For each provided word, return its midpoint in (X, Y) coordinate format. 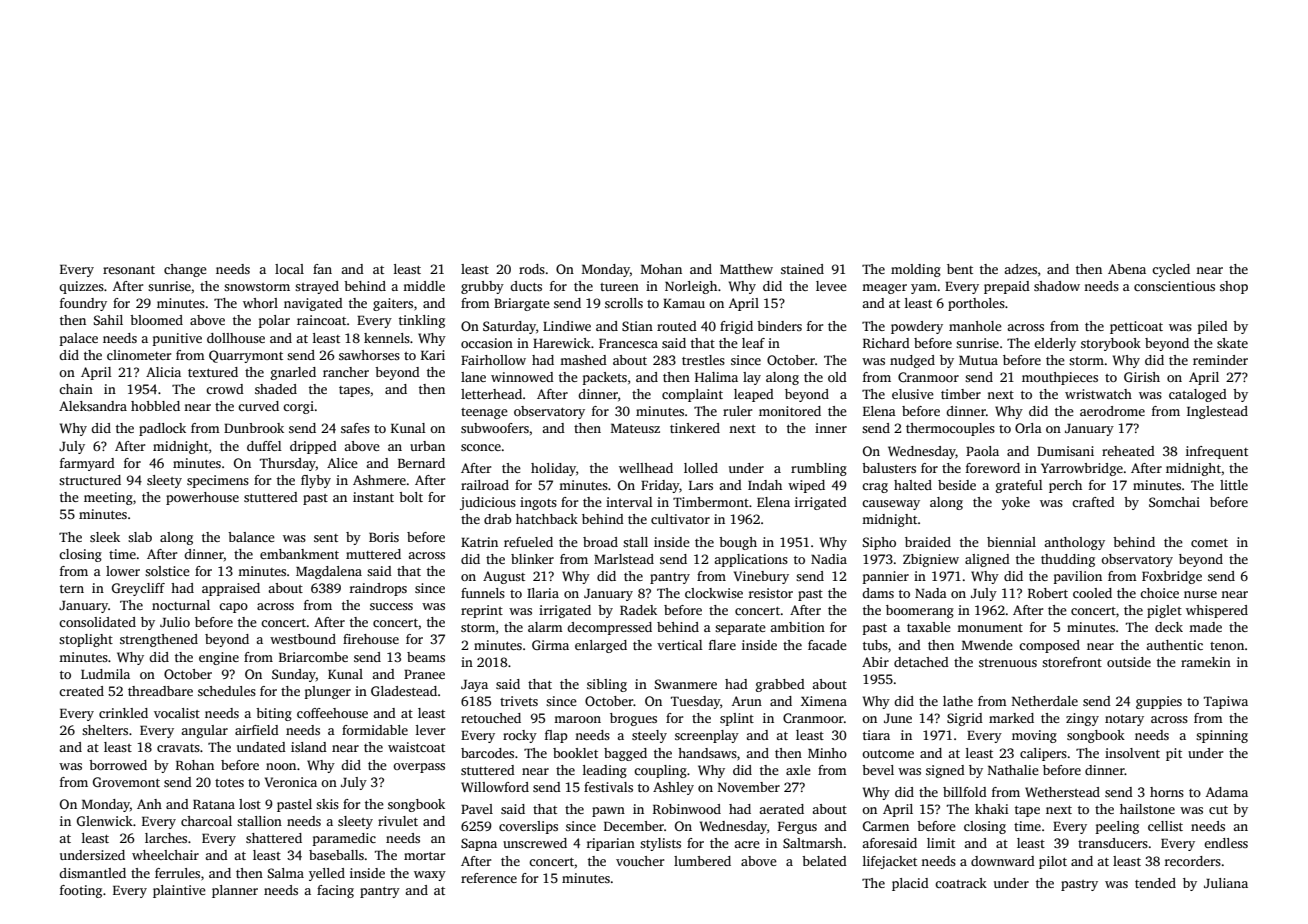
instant (373, 497)
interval (629, 502)
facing (335, 891)
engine (219, 658)
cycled (1171, 270)
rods (532, 269)
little (1234, 485)
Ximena (824, 701)
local (289, 269)
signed (945, 771)
